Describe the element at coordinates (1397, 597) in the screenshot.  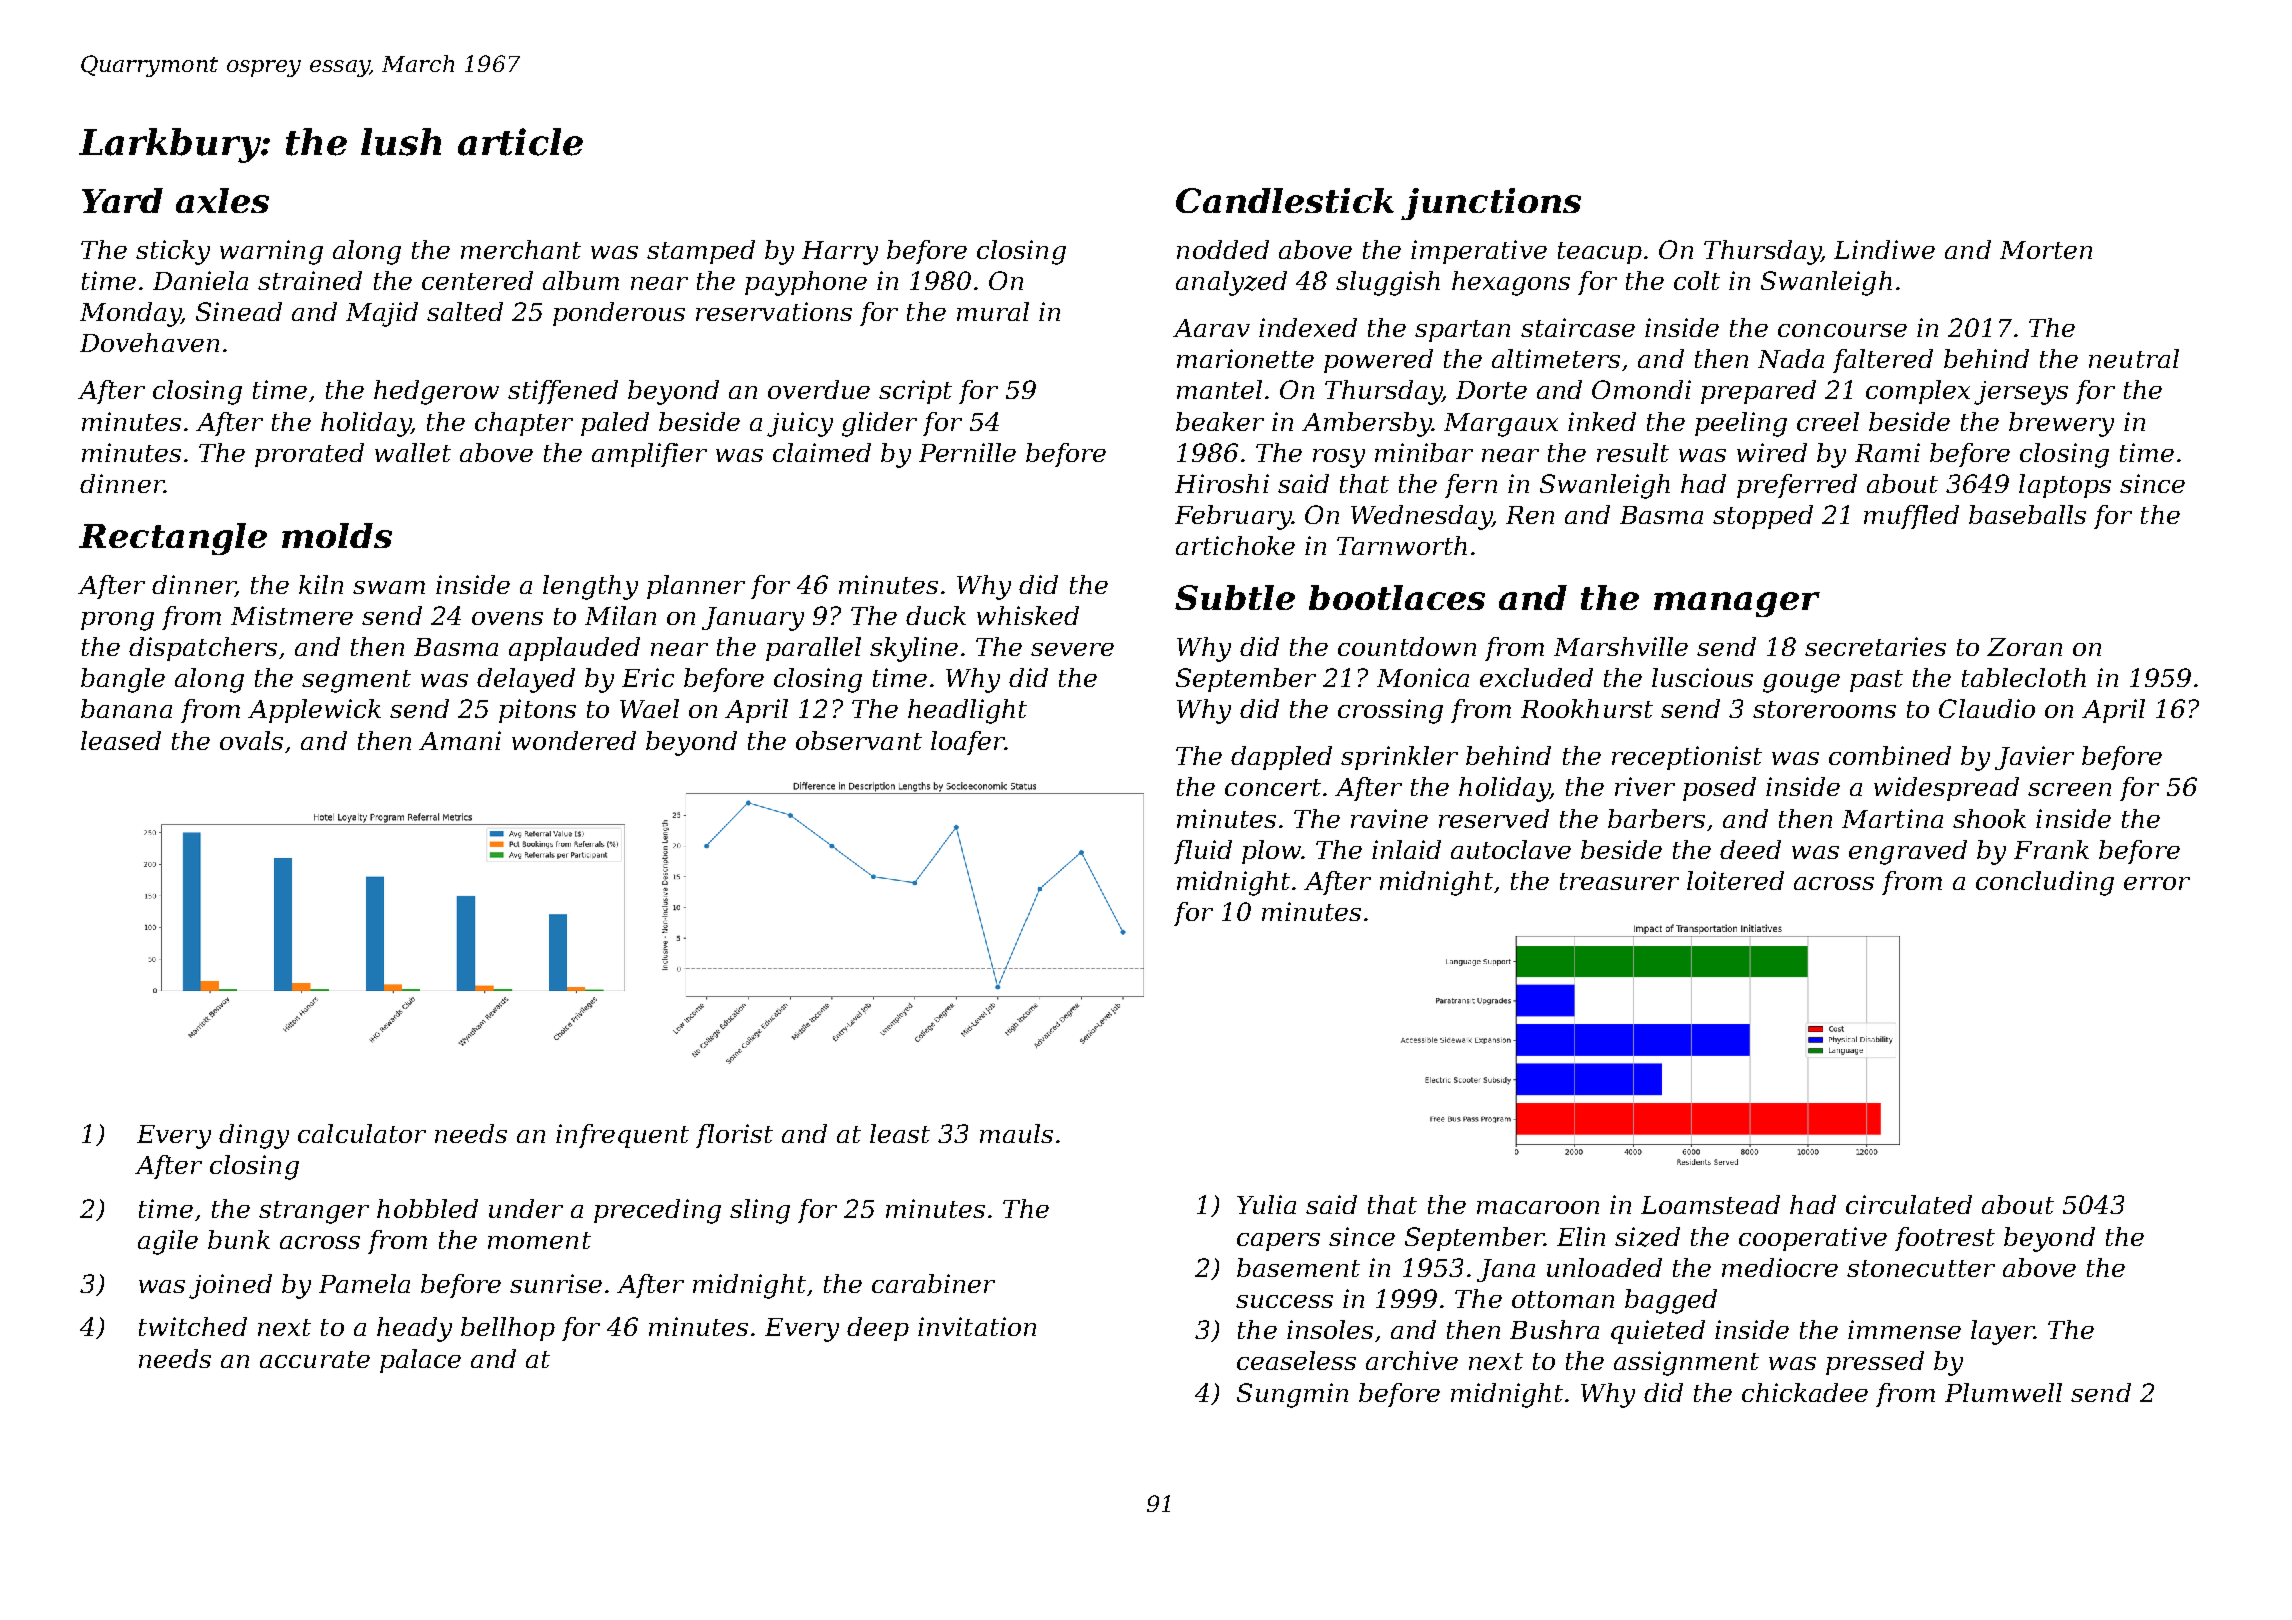
I see `bootlaces` at that location.
